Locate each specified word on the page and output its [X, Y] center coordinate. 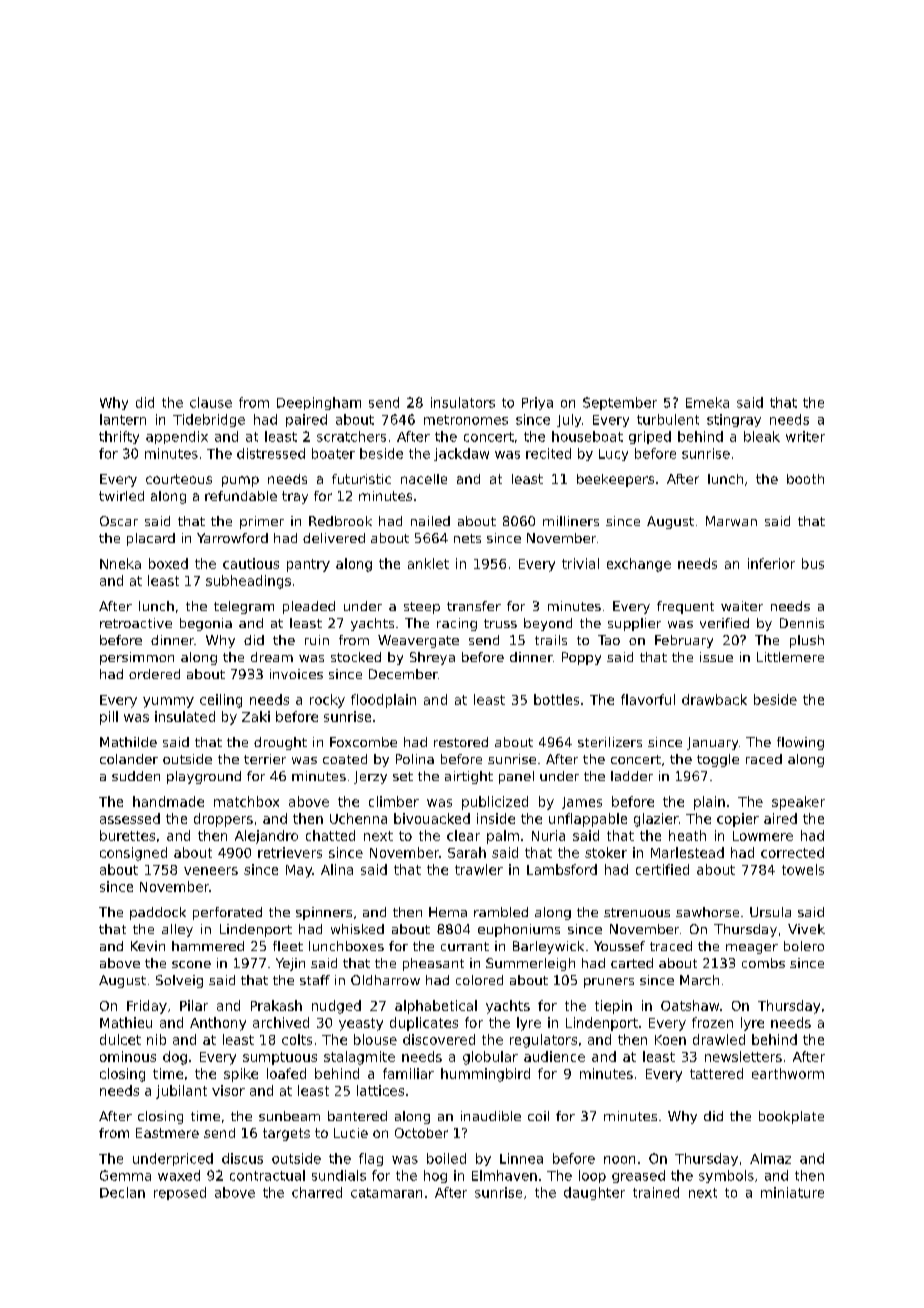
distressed [271, 453]
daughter [594, 1193]
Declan [122, 1192]
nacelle [424, 479]
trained [656, 1192]
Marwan [731, 521]
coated [345, 759]
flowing [800, 743]
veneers [211, 871]
